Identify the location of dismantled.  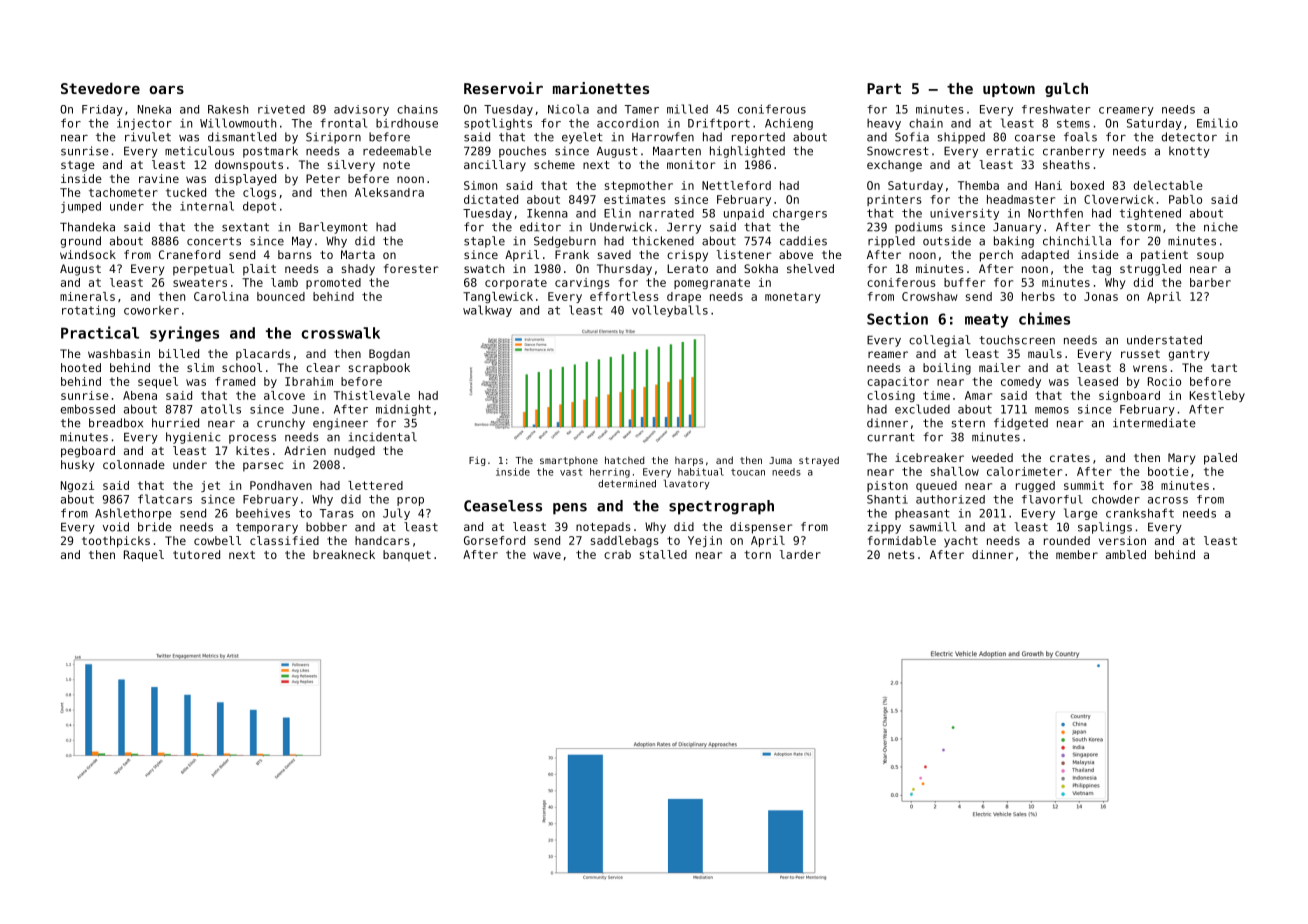
(242, 137).
